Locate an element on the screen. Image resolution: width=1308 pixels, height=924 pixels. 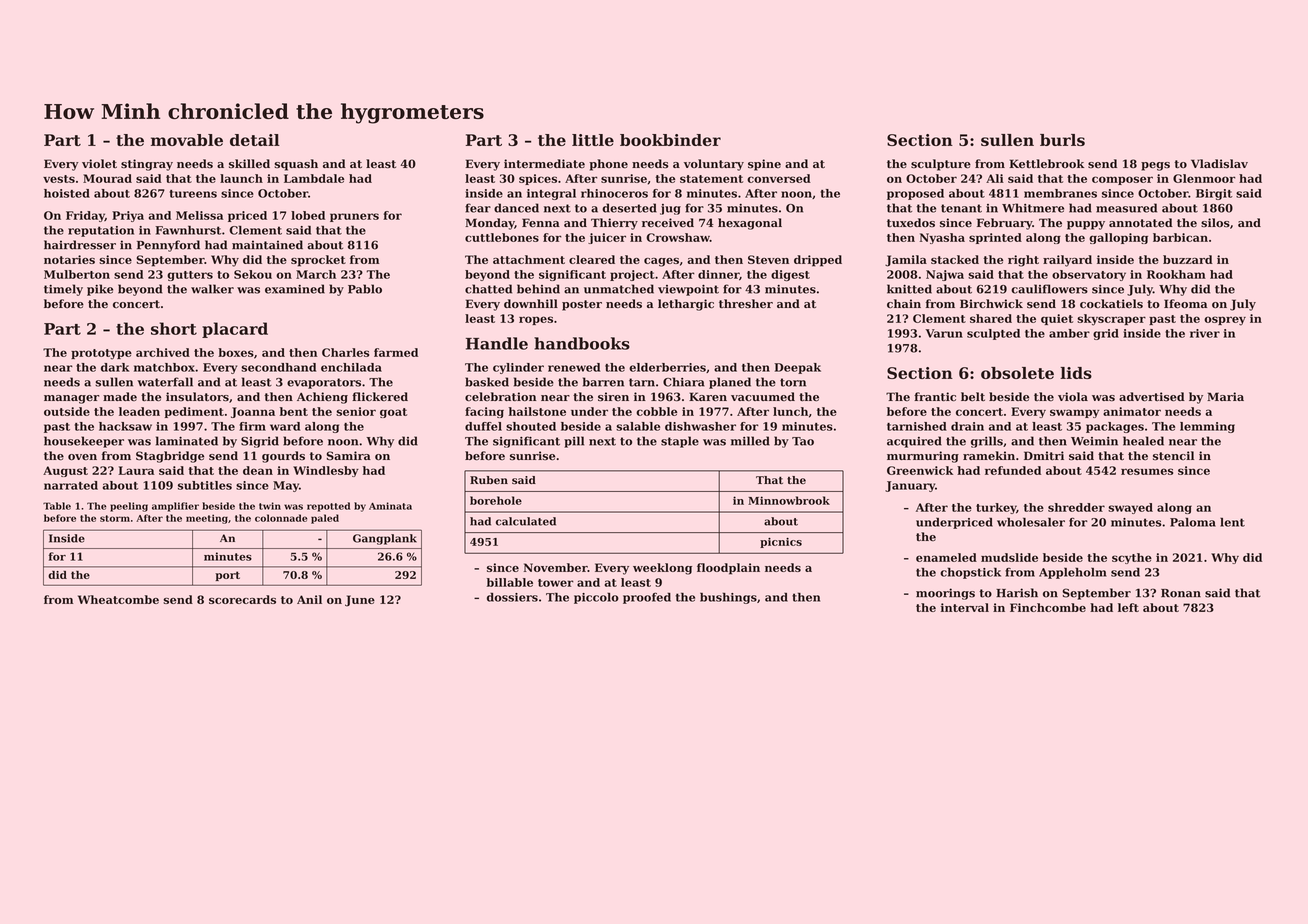
hacksaw is located at coordinates (125, 426).
